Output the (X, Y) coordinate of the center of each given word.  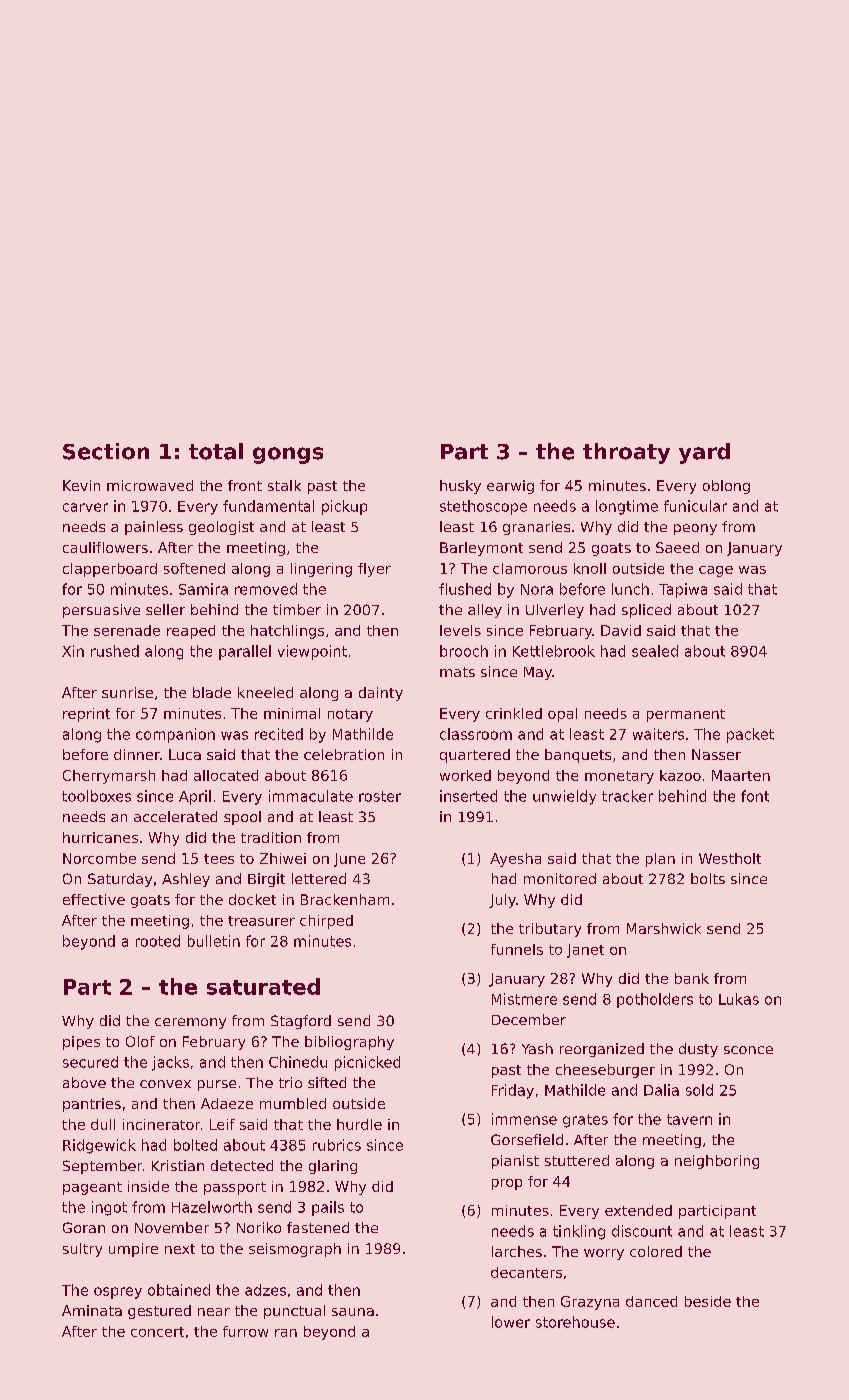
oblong (726, 487)
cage (716, 571)
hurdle (359, 1124)
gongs (288, 455)
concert (157, 1332)
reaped (191, 632)
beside (708, 1301)
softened (194, 568)
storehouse (575, 1322)
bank (692, 978)
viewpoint (312, 652)
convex (165, 1084)
